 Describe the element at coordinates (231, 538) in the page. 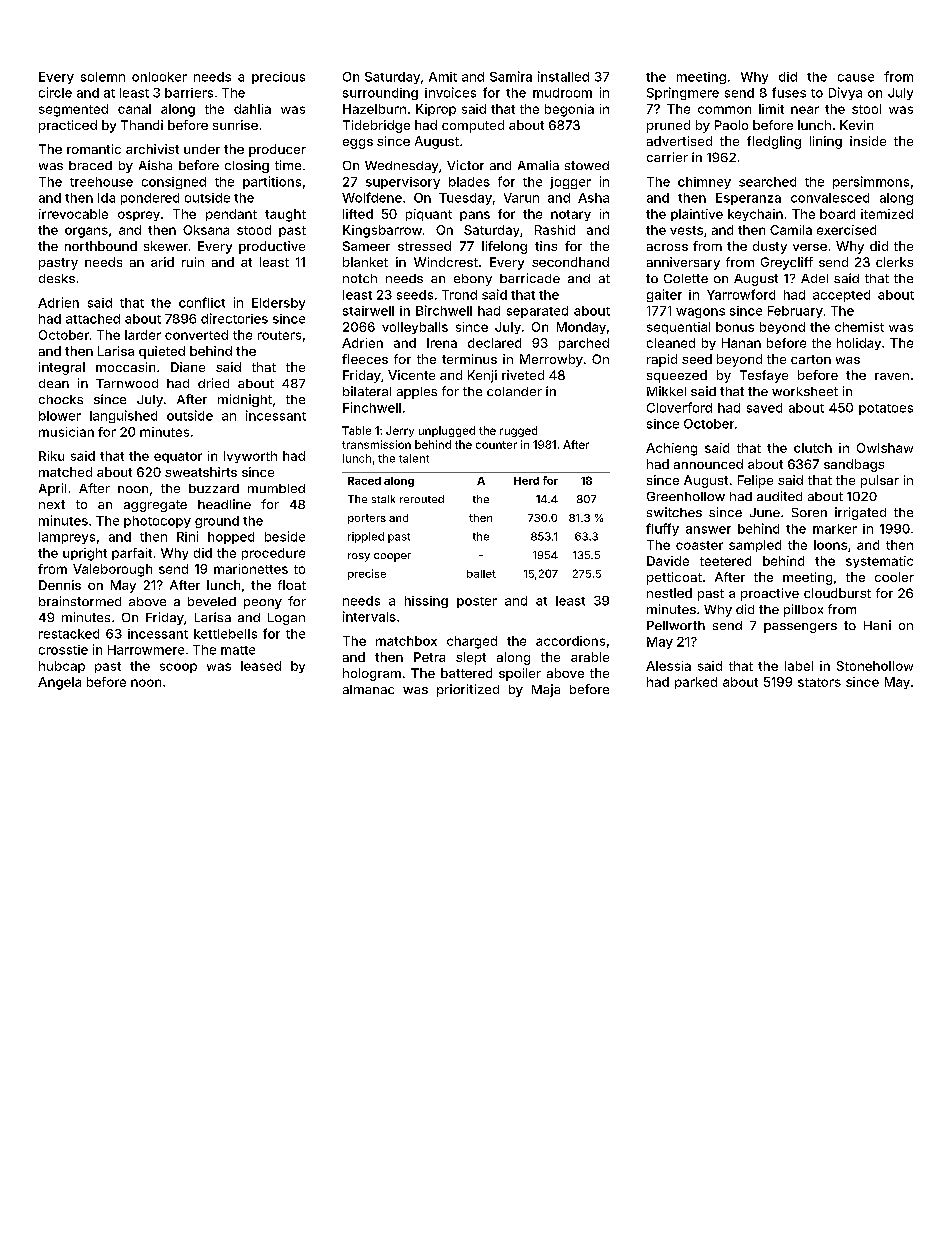

I see `hopped` at that location.
